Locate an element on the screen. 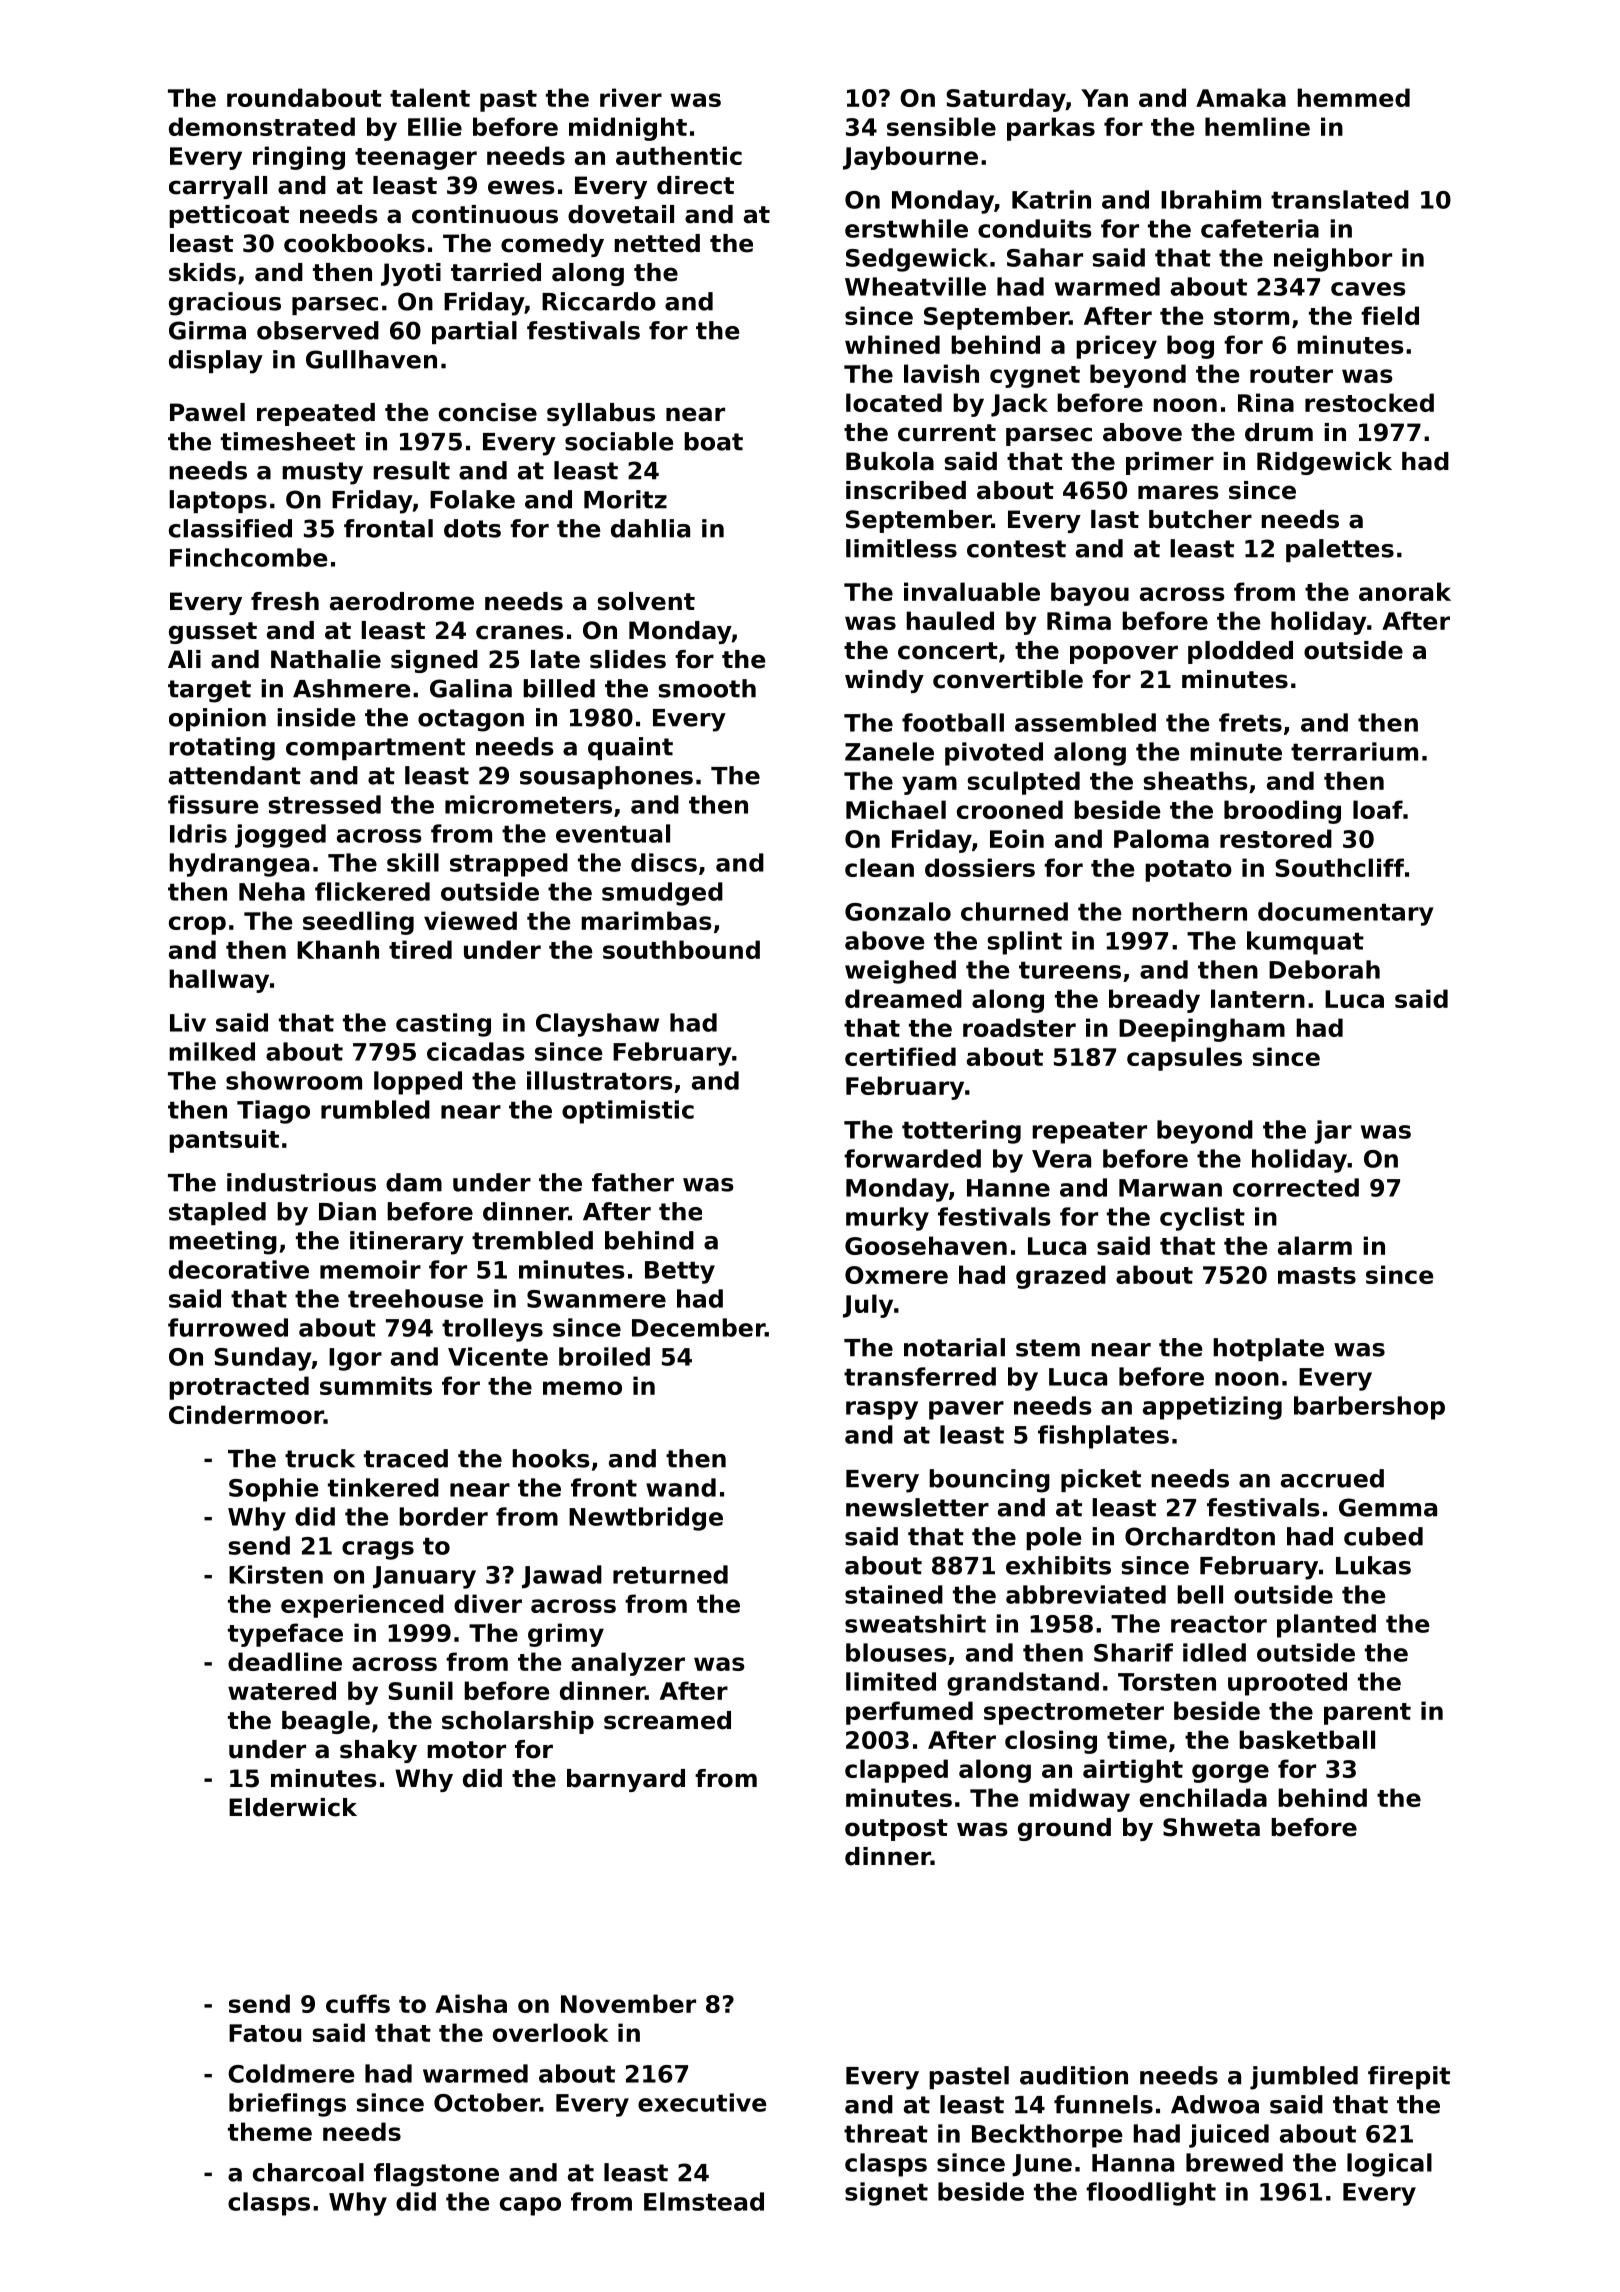 This screenshot has width=1620, height=2292. hemmed is located at coordinates (1353, 97).
